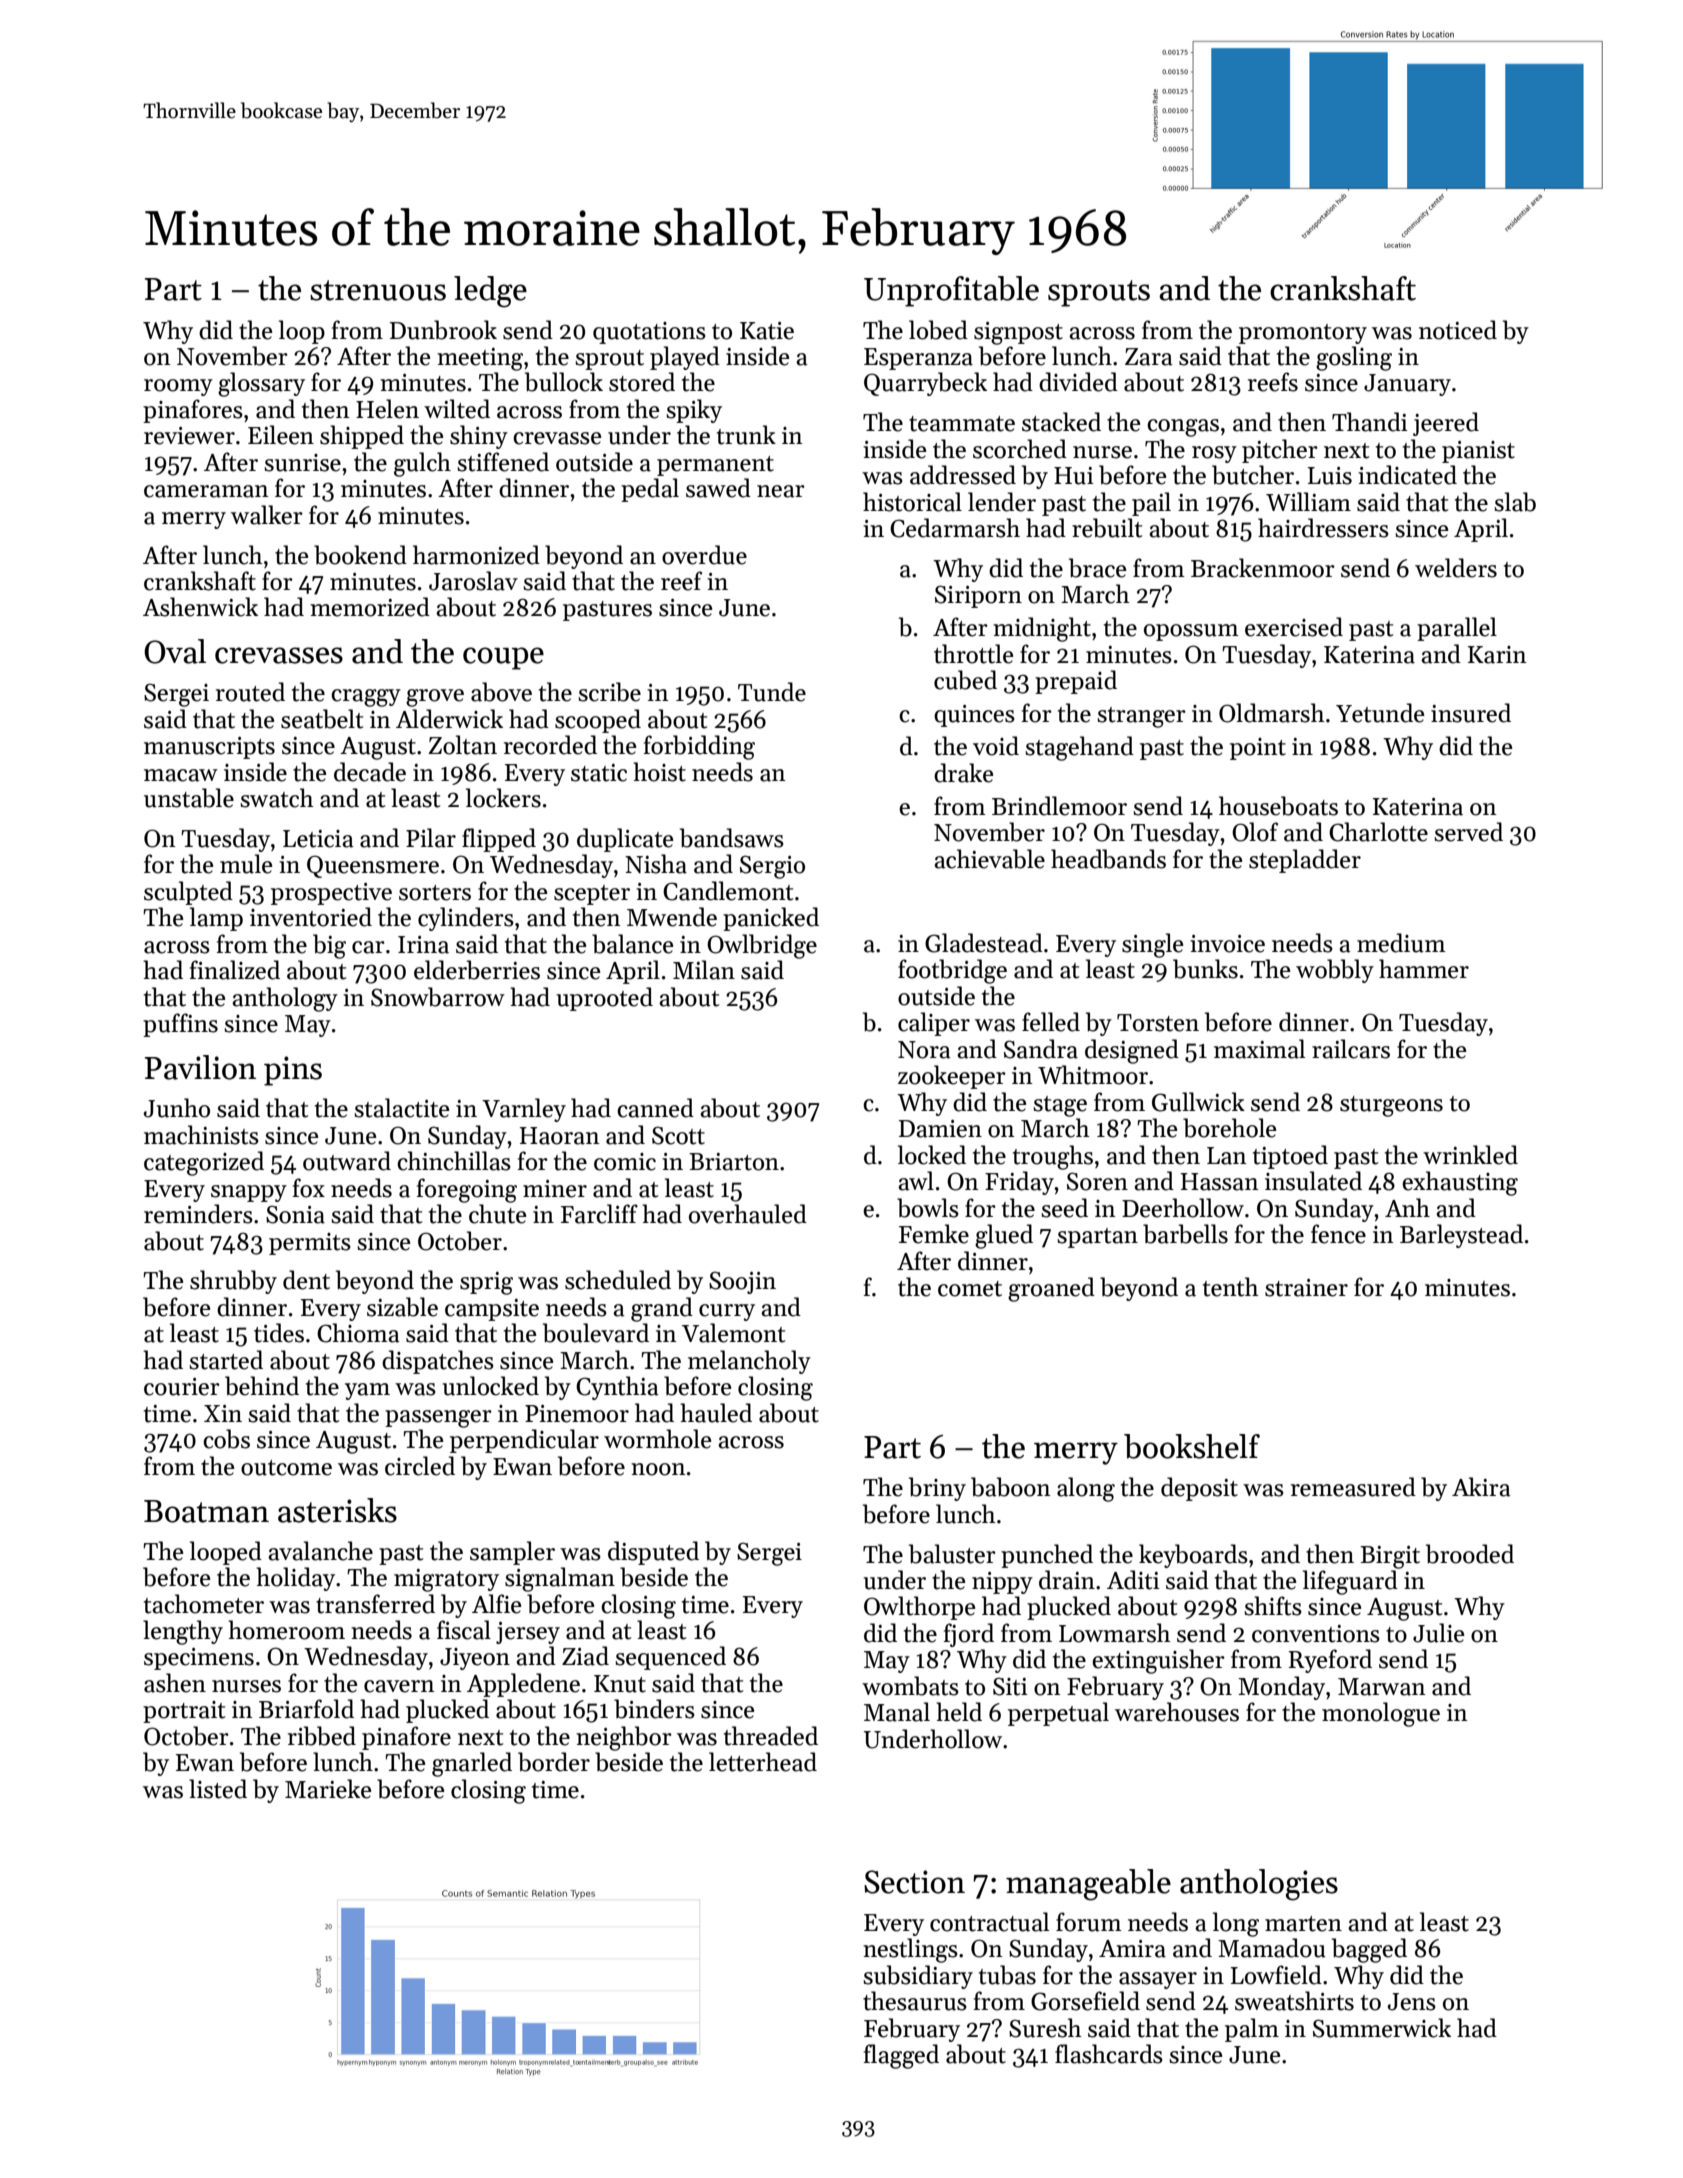 Image resolution: width=1683 pixels, height=2178 pixels. Describe the element at coordinates (699, 747) in the document. I see `forbidding` at that location.
